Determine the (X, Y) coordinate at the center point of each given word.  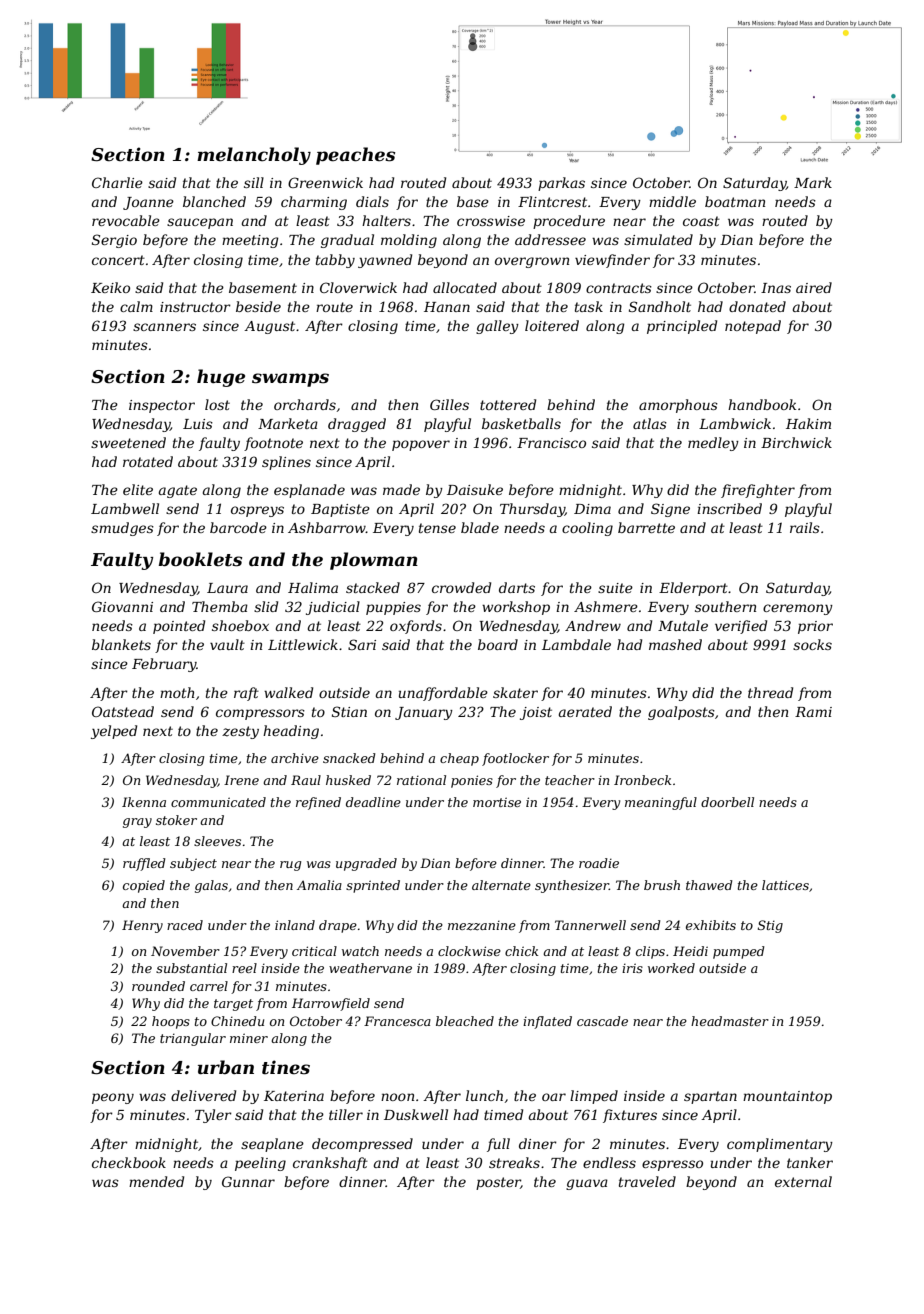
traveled (647, 1181)
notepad (753, 327)
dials (372, 201)
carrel (209, 986)
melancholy (254, 156)
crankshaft (330, 1164)
